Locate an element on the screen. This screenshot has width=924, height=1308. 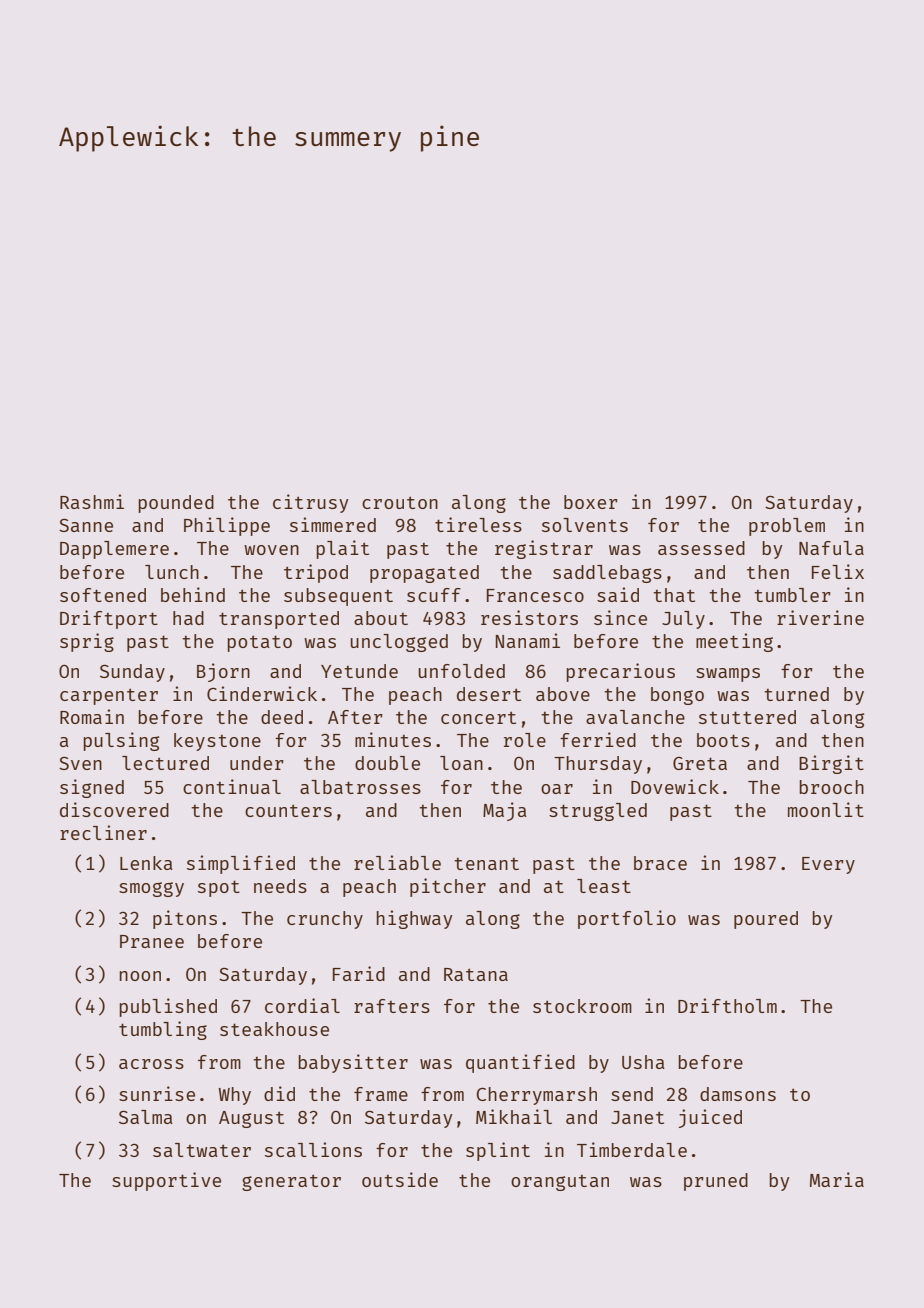
outside is located at coordinates (400, 1179).
